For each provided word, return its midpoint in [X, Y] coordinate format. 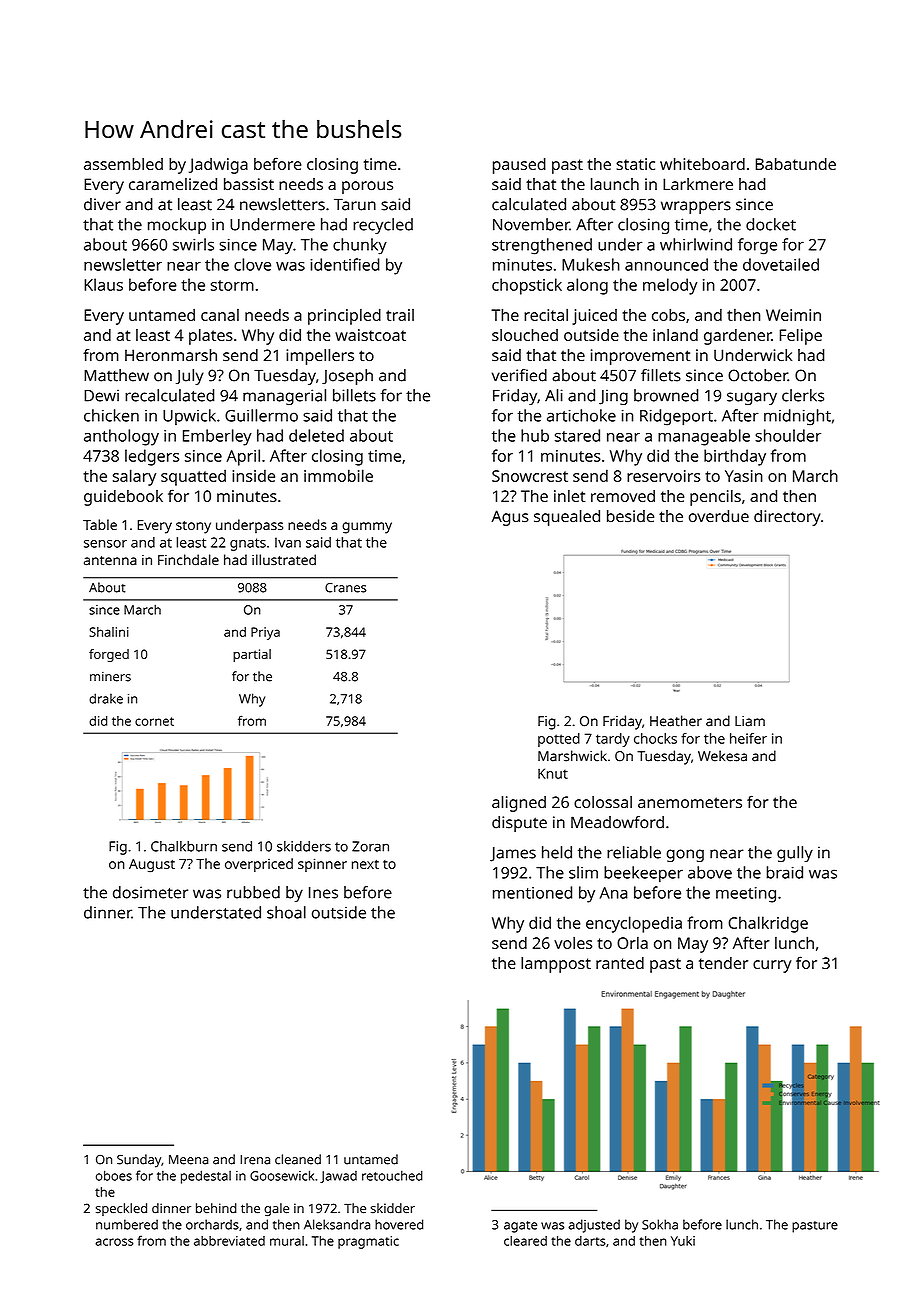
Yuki [683, 1241]
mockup [177, 226]
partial [252, 655]
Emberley [217, 437]
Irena [255, 1160]
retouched [392, 1175]
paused [519, 166]
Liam [750, 721]
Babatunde [796, 164]
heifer [748, 738]
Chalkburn [184, 846]
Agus [510, 518]
